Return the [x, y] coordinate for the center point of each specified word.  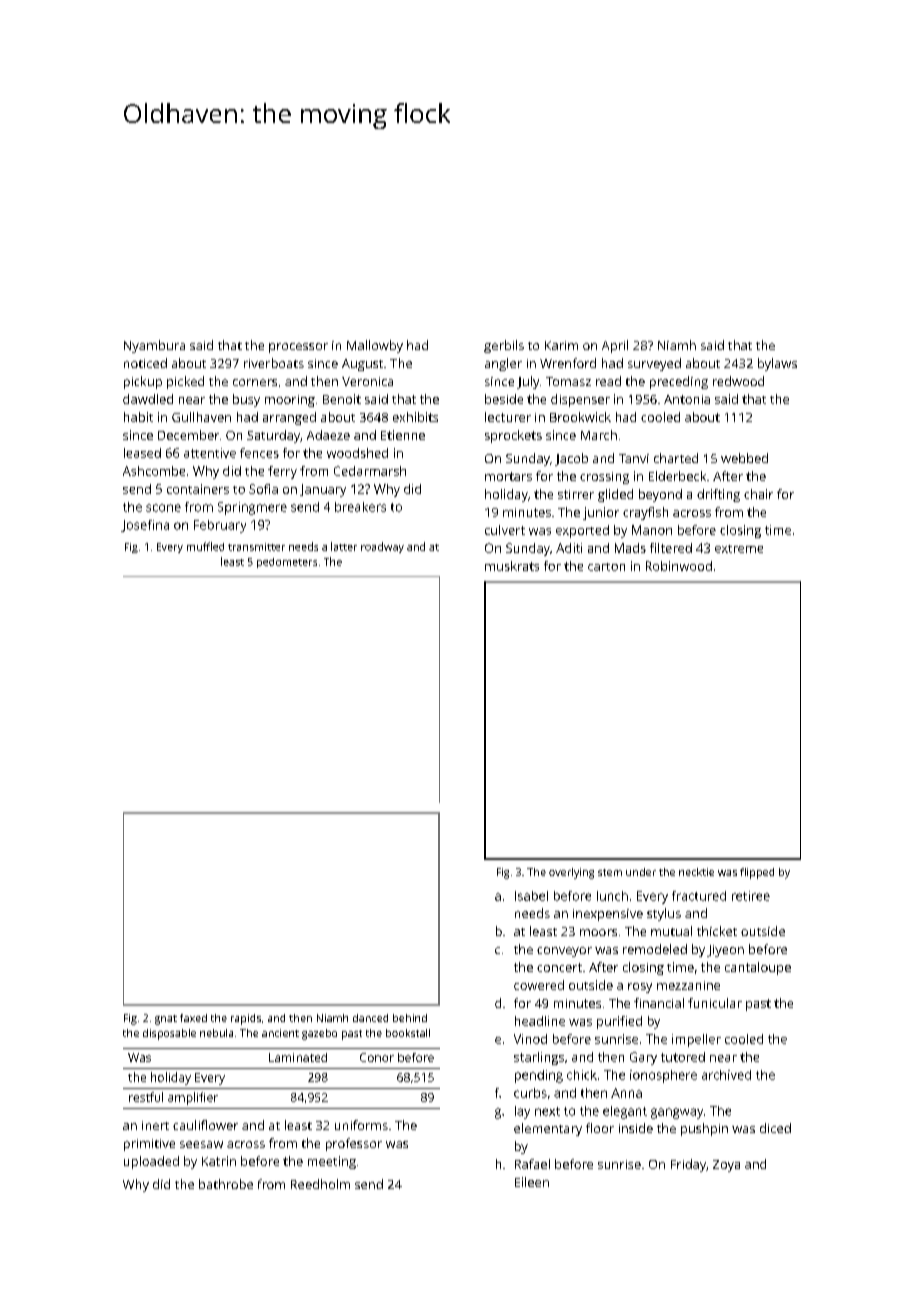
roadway [382, 547]
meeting [332, 1162]
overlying [571, 873]
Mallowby [375, 346]
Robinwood [679, 566]
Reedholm [320, 1184]
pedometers [287, 563]
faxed [193, 1018]
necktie [696, 872]
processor [298, 348]
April [615, 346]
